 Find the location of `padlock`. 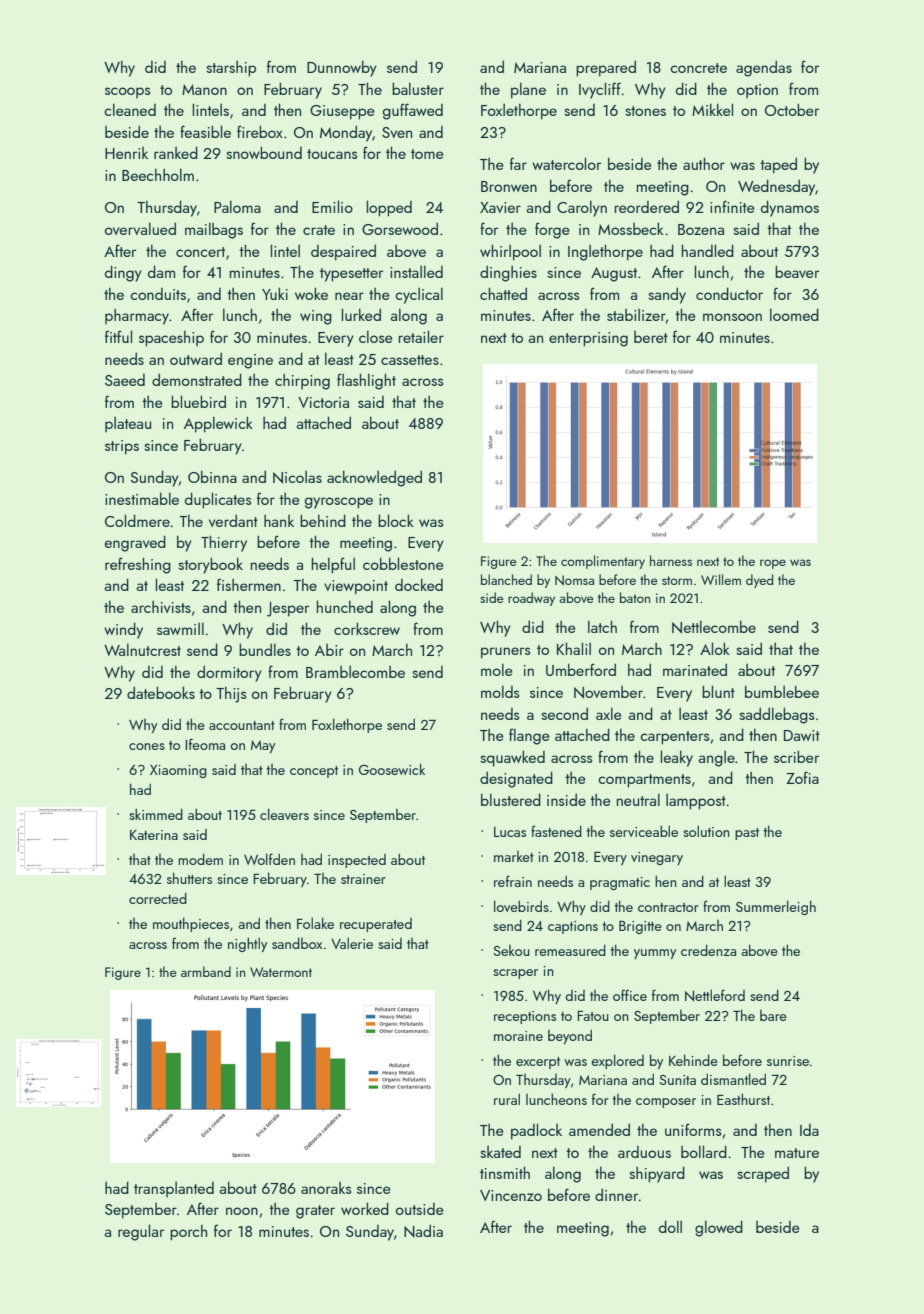

padlock is located at coordinates (536, 1131).
